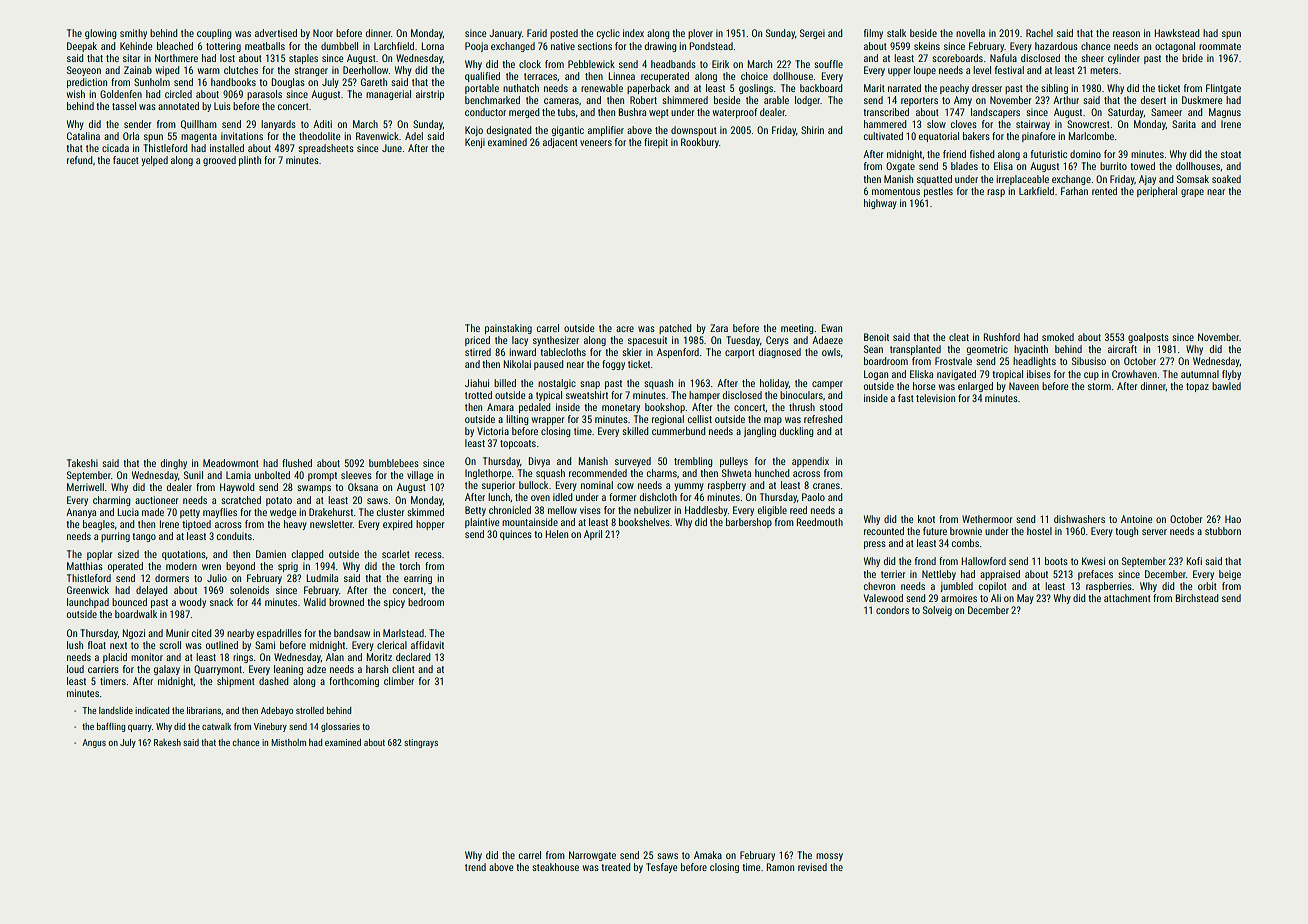  What do you see at coordinates (1085, 154) in the image?
I see `domino` at bounding box center [1085, 154].
